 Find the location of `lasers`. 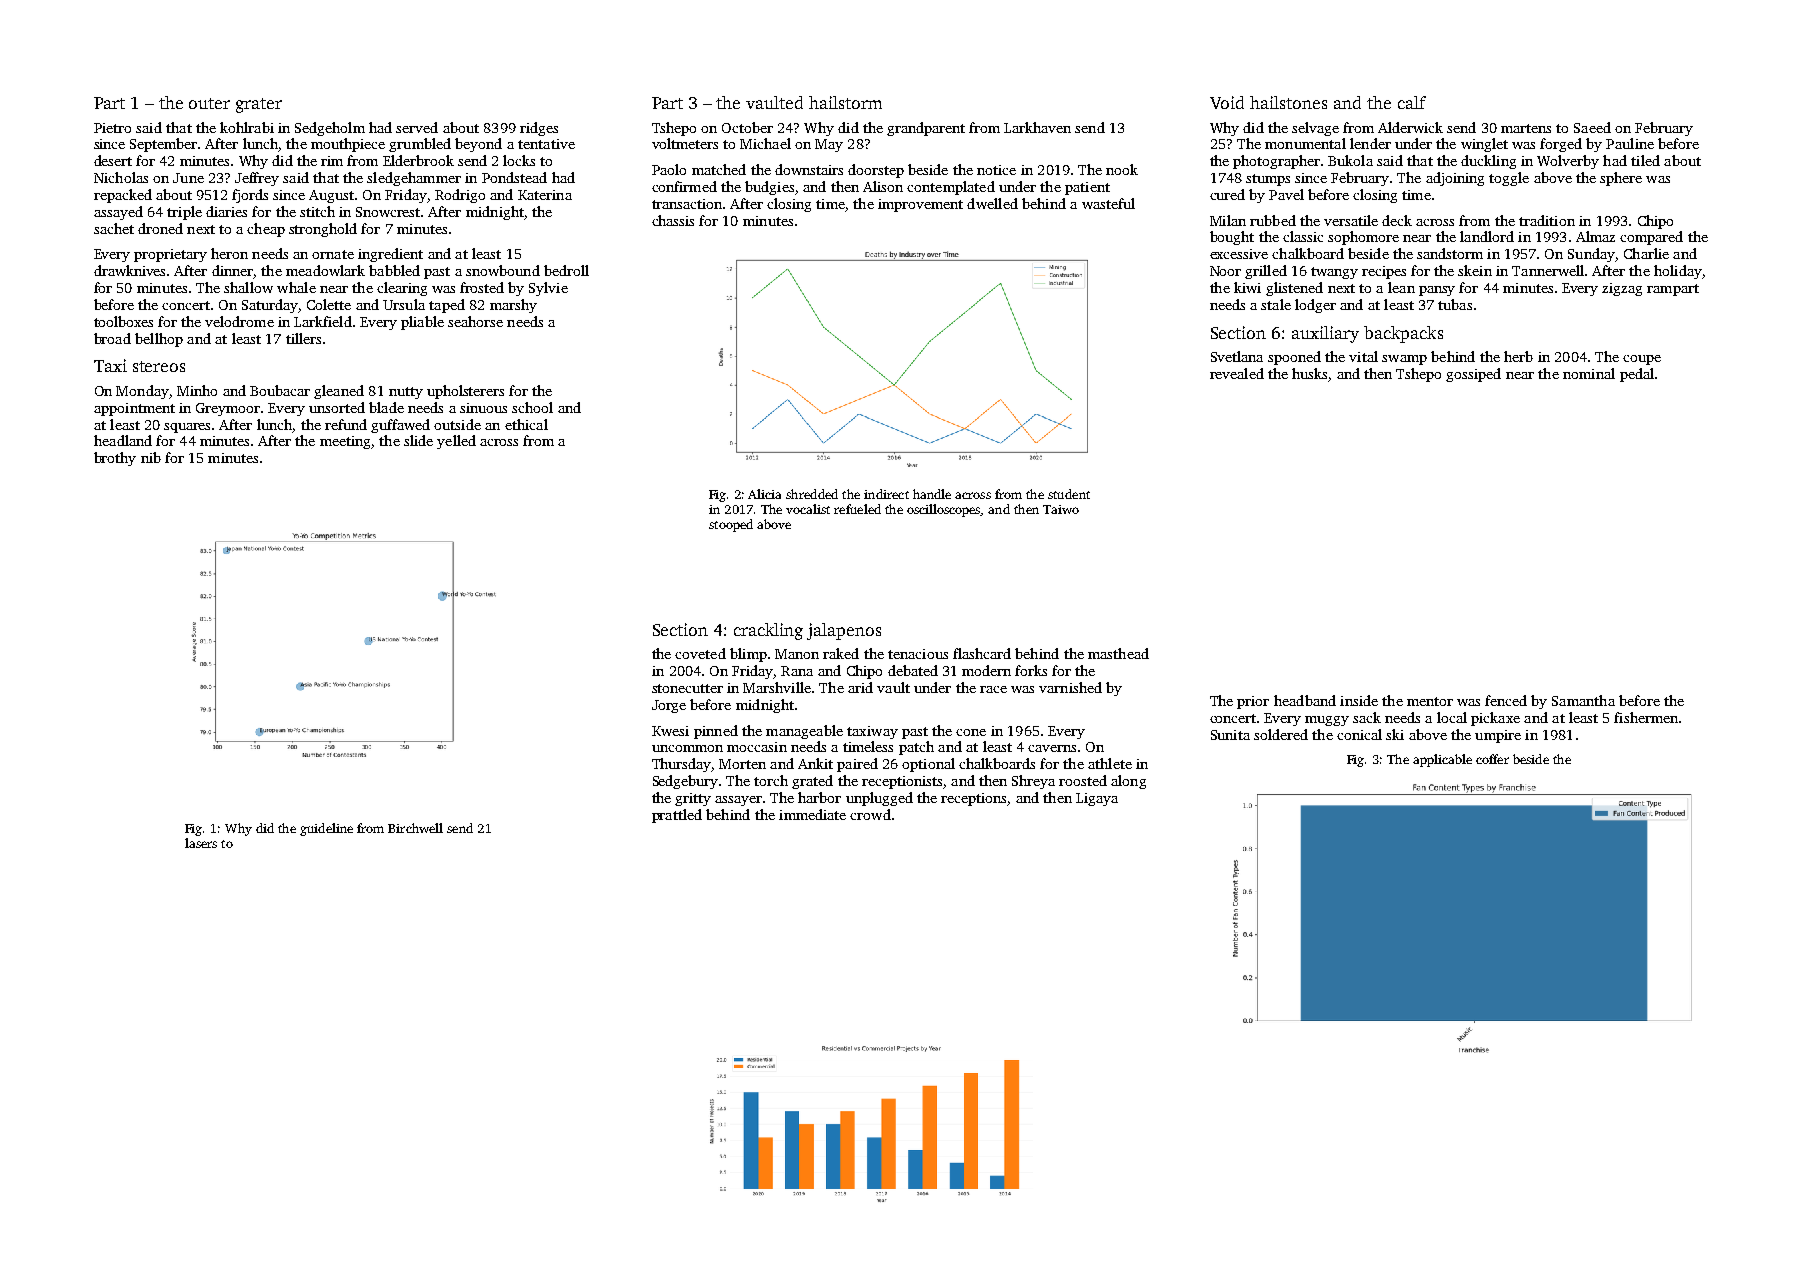

lasers is located at coordinates (201, 843).
